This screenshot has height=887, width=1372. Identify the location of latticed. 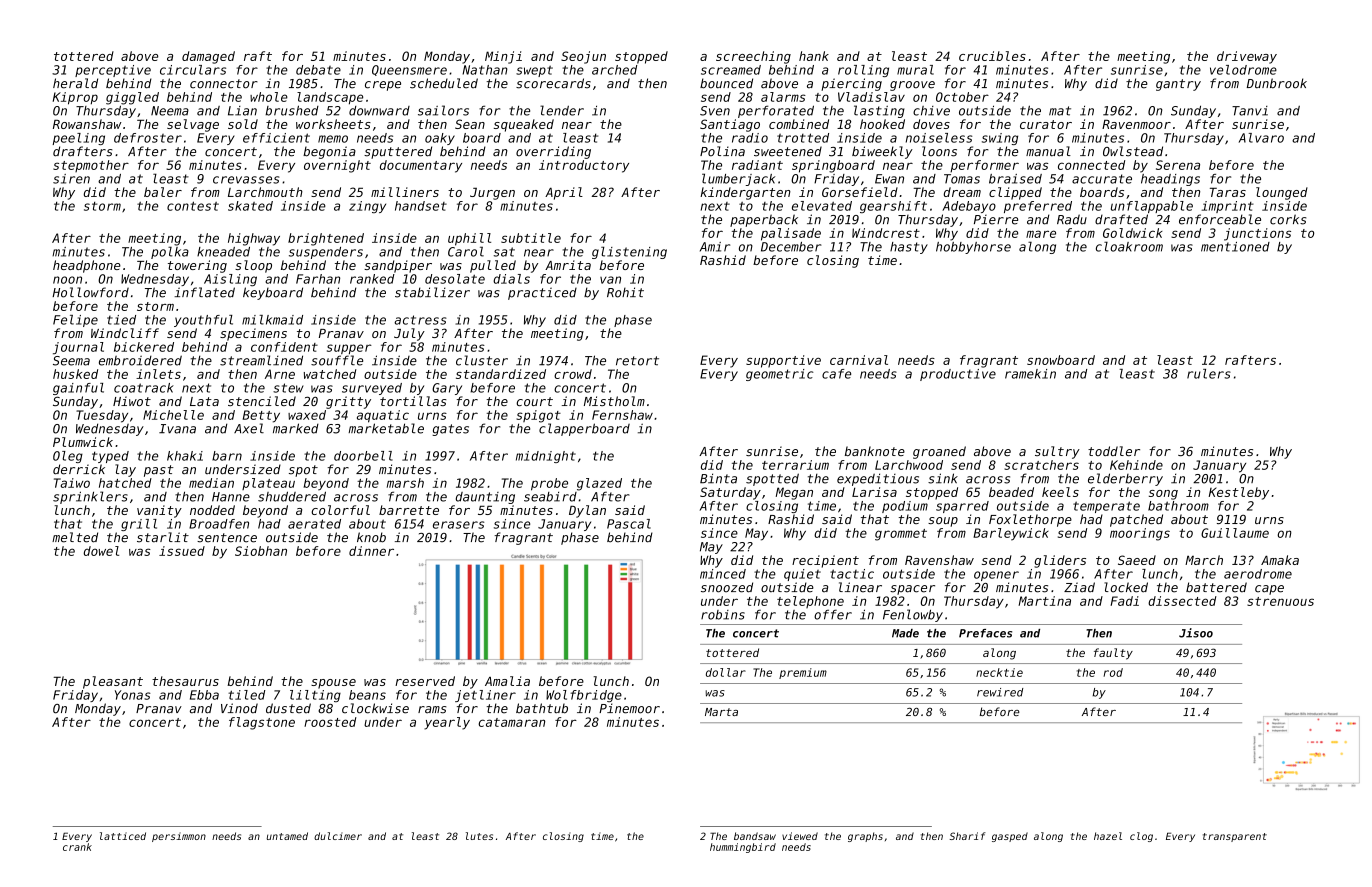
(123, 836).
